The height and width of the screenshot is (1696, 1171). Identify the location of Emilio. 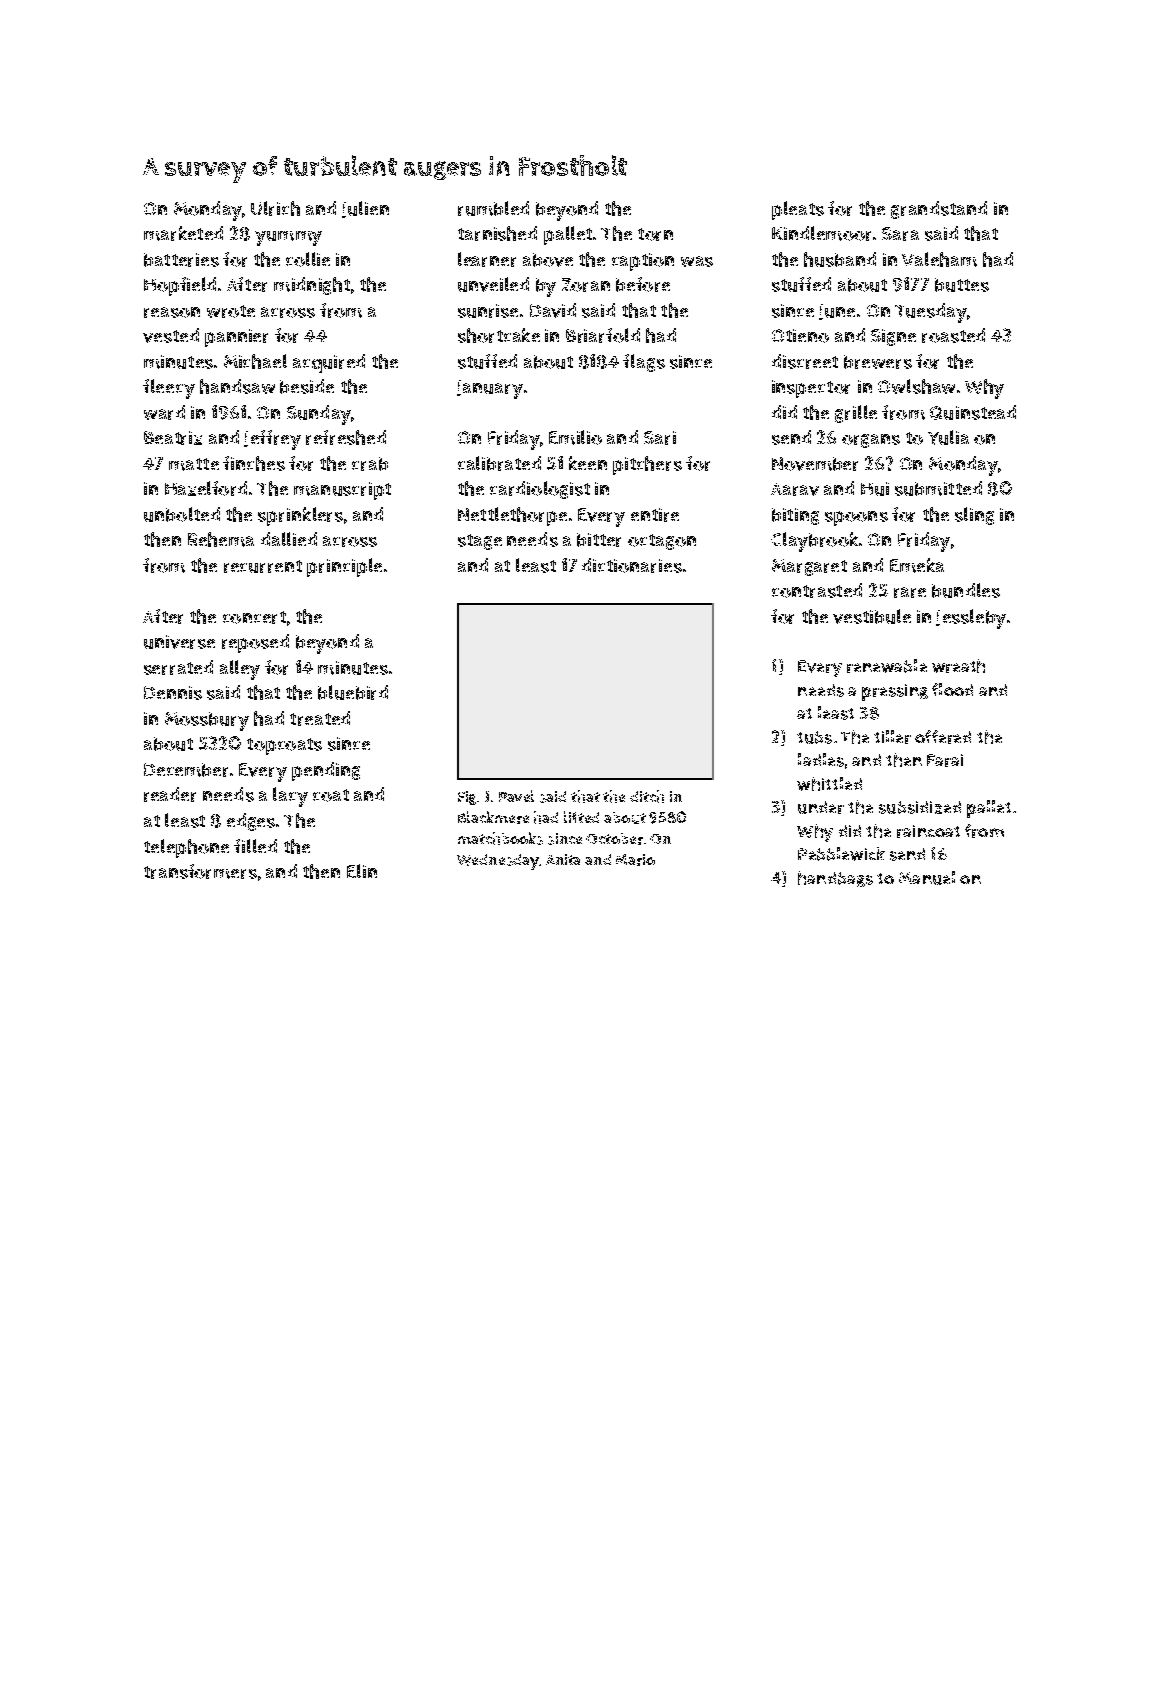
(575, 437).
